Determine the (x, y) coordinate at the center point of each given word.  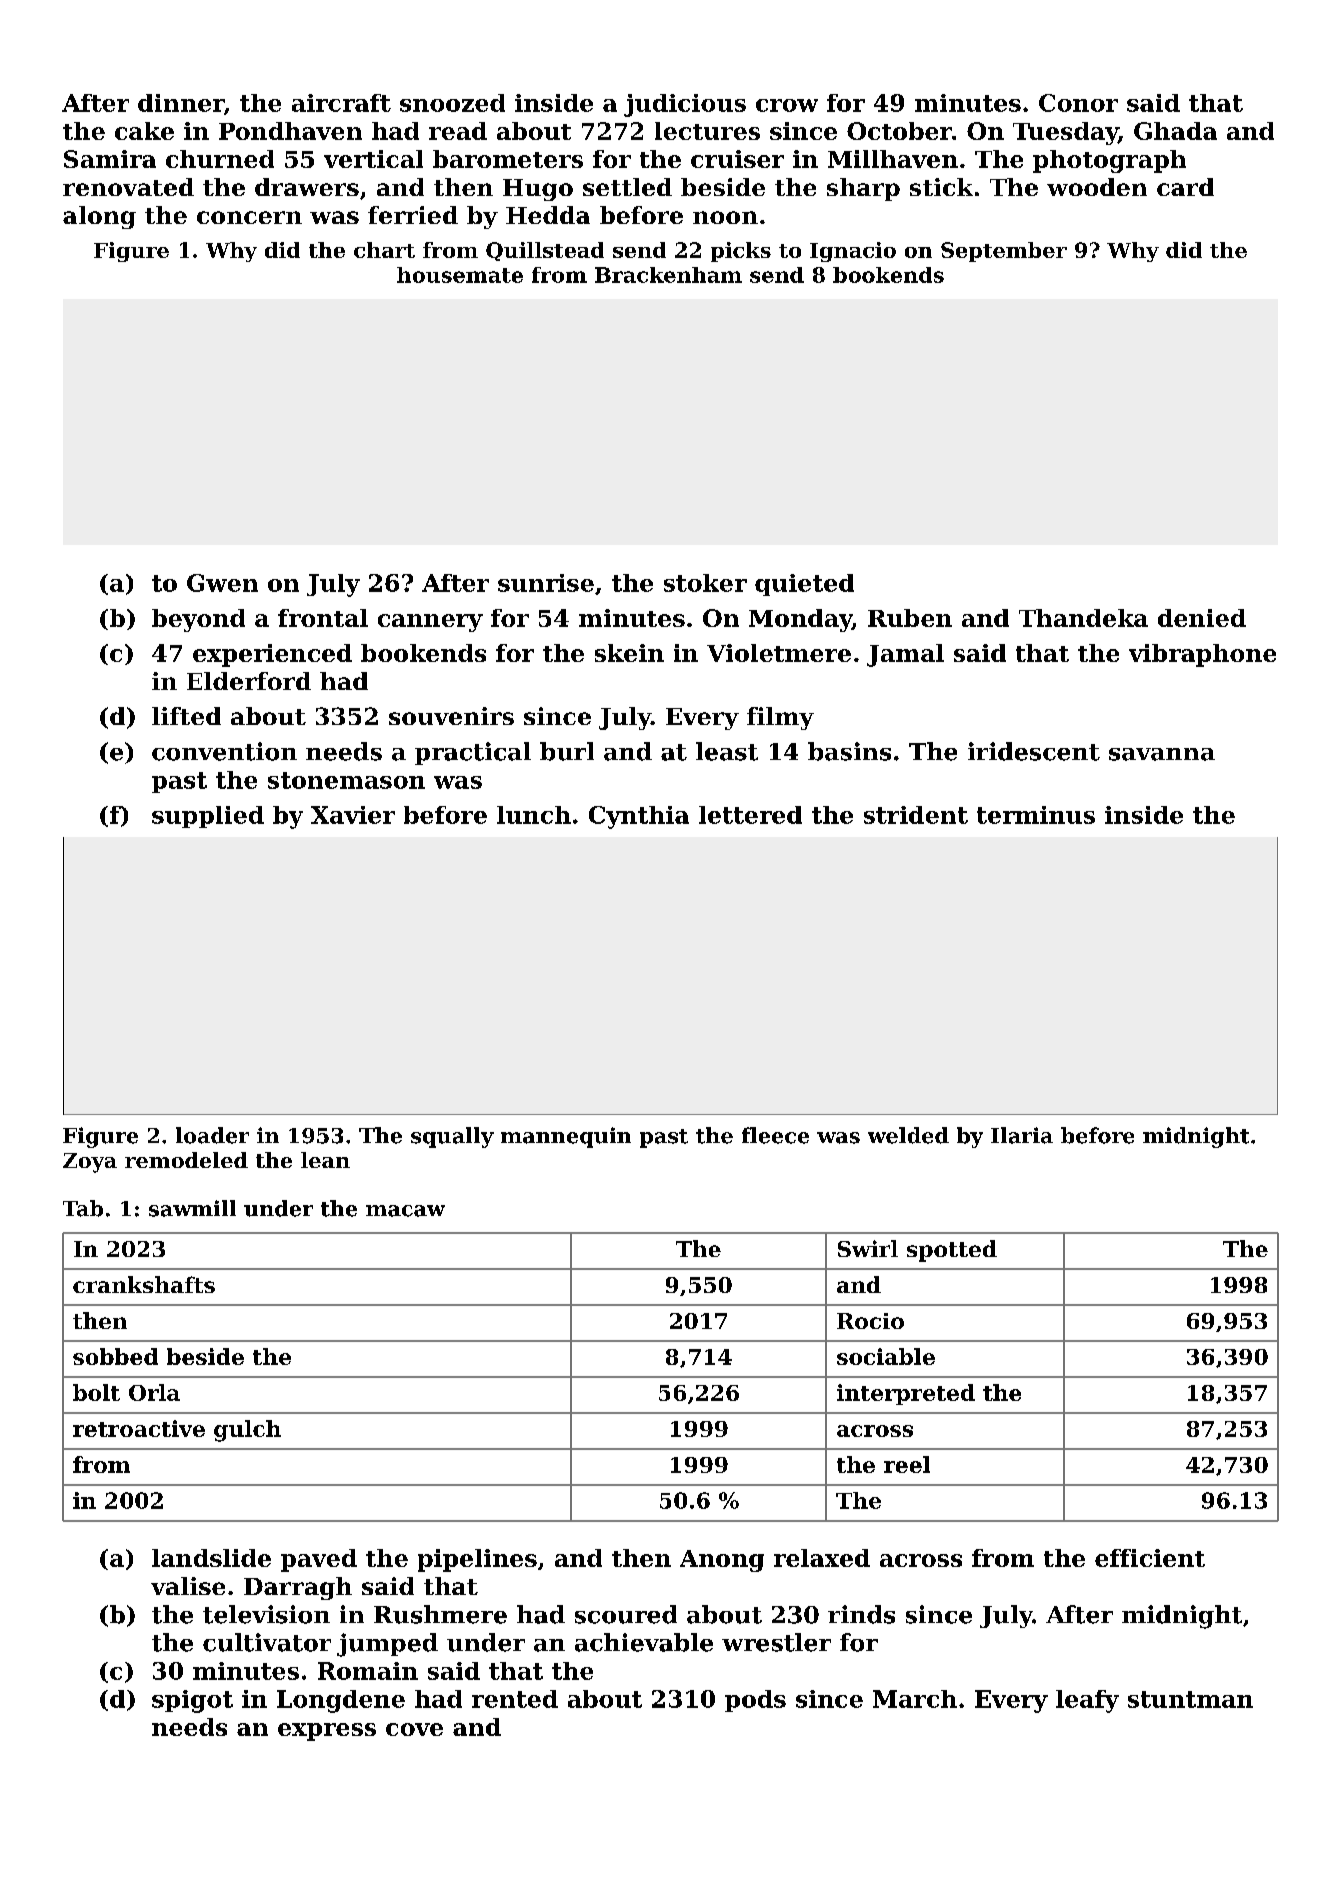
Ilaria (1022, 1135)
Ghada (1175, 131)
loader (212, 1135)
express (327, 1732)
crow (787, 105)
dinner (181, 103)
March (915, 1699)
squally (452, 1137)
